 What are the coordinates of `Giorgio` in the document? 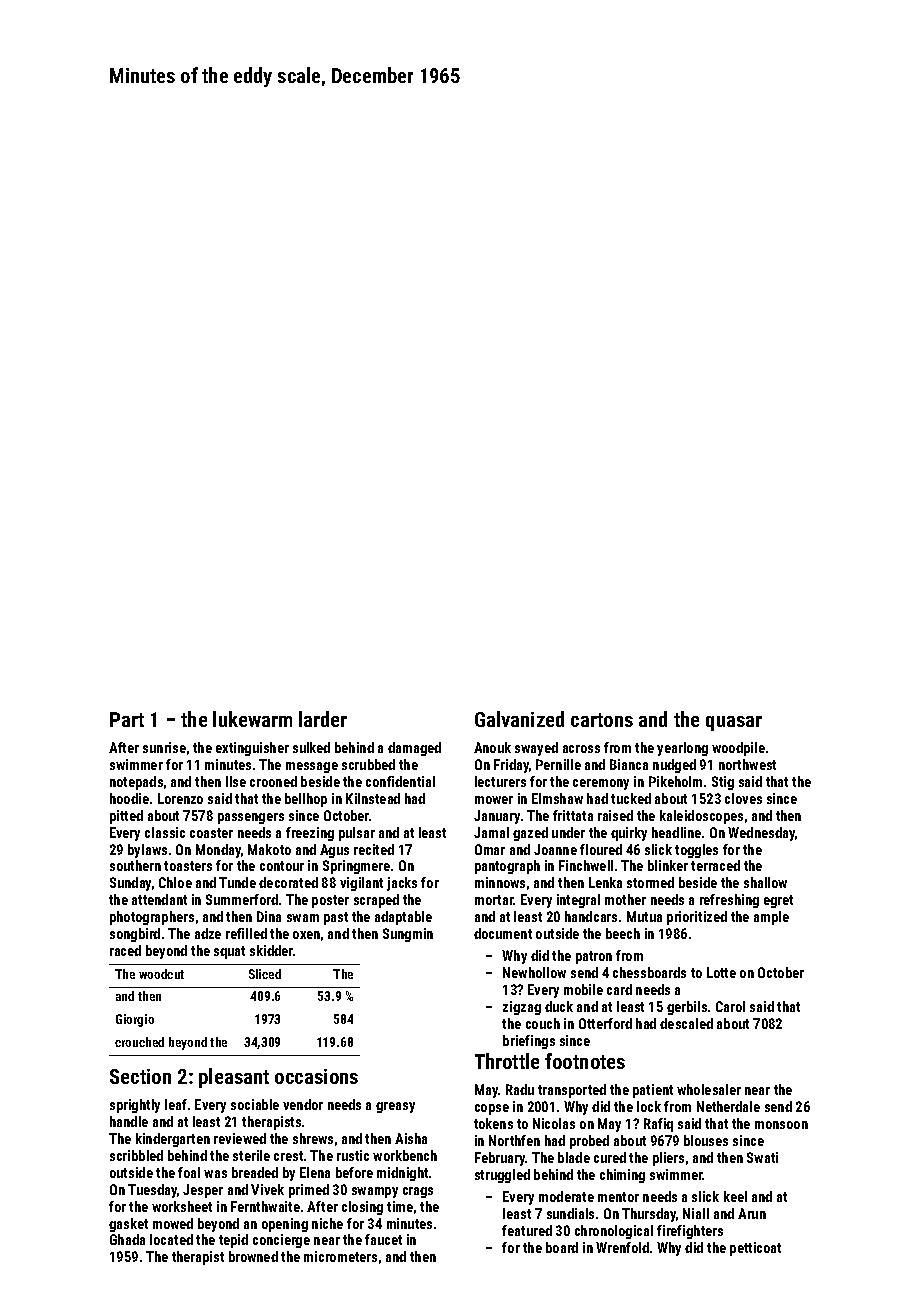 It's located at (135, 1020).
